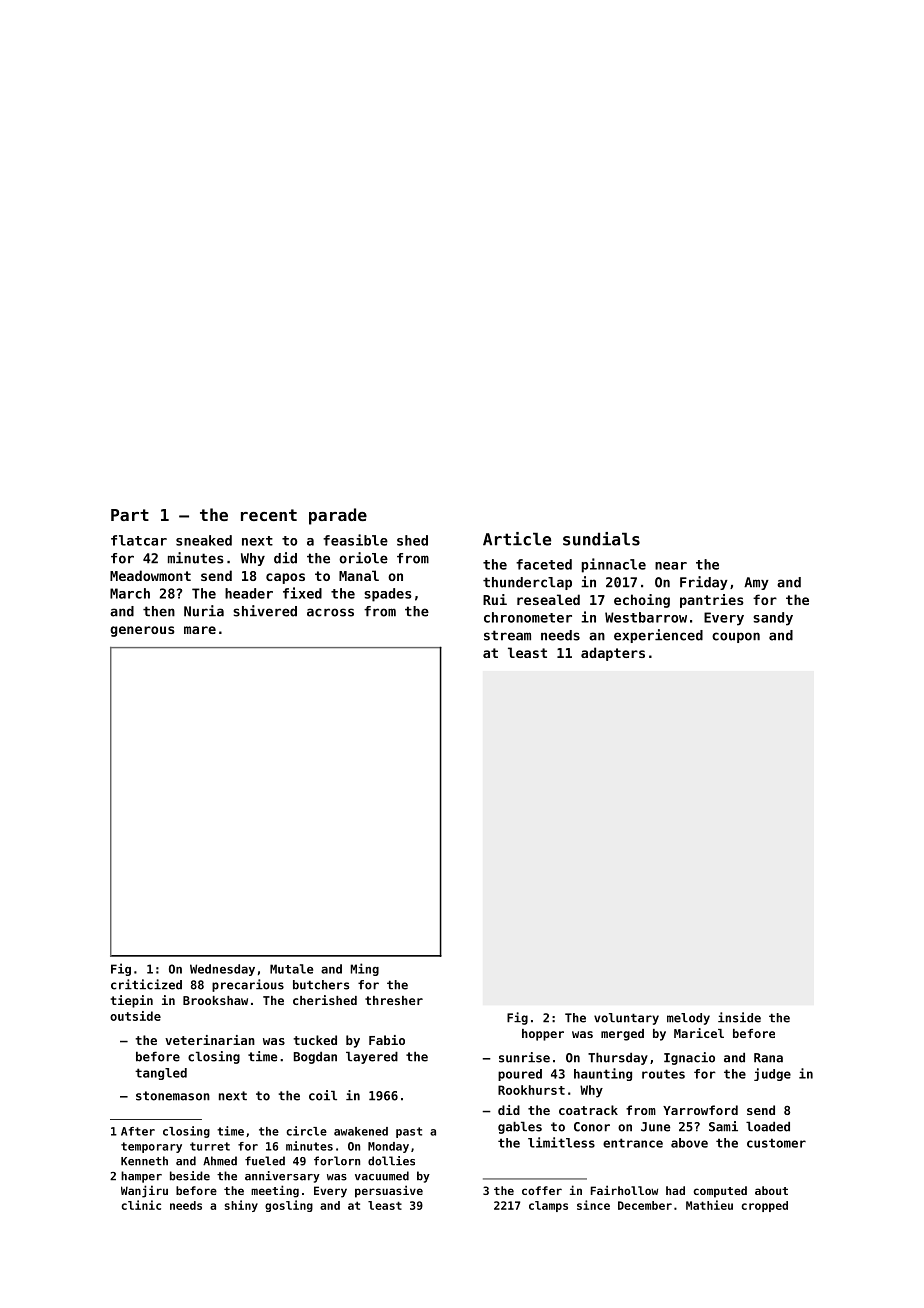  I want to click on mare, so click(200, 630).
